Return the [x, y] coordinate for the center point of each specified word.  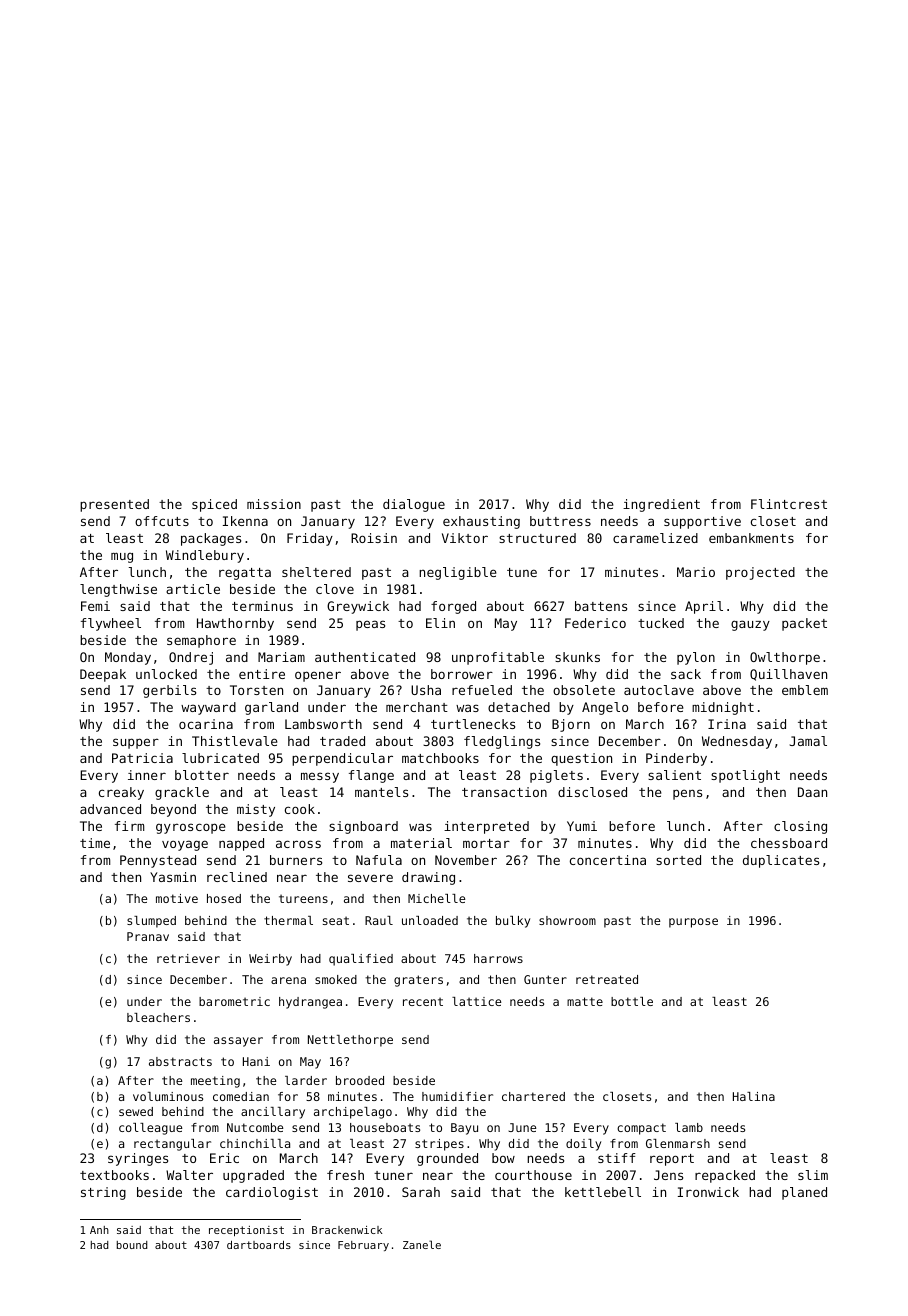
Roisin [374, 538]
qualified [361, 960]
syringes [138, 1159]
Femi [95, 606]
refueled [482, 690]
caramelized [655, 538]
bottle [632, 1001]
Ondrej [191, 658]
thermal [288, 920]
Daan [812, 792]
